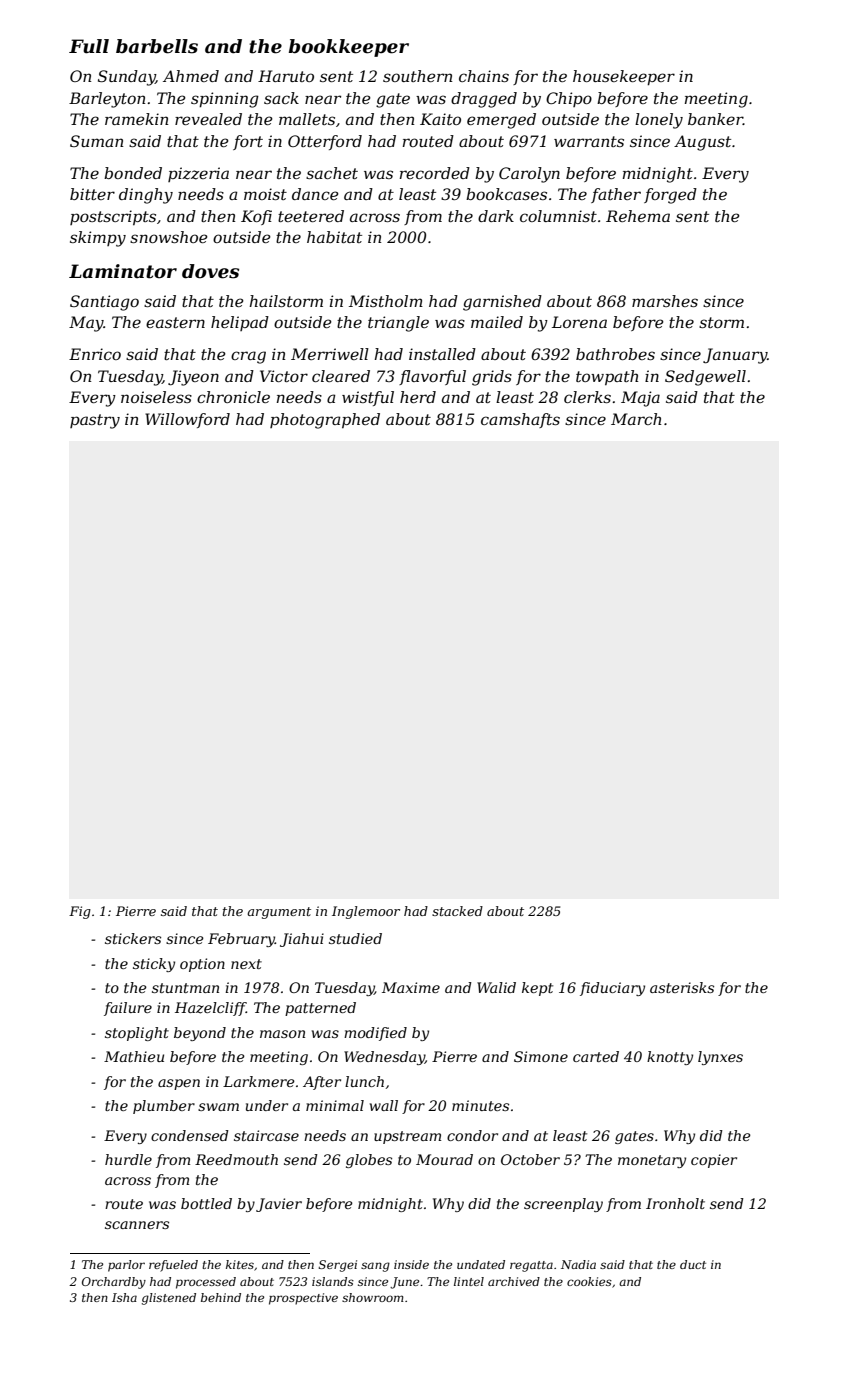 The image size is (849, 1400). What do you see at coordinates (126, 1266) in the document?
I see `parlor` at bounding box center [126, 1266].
